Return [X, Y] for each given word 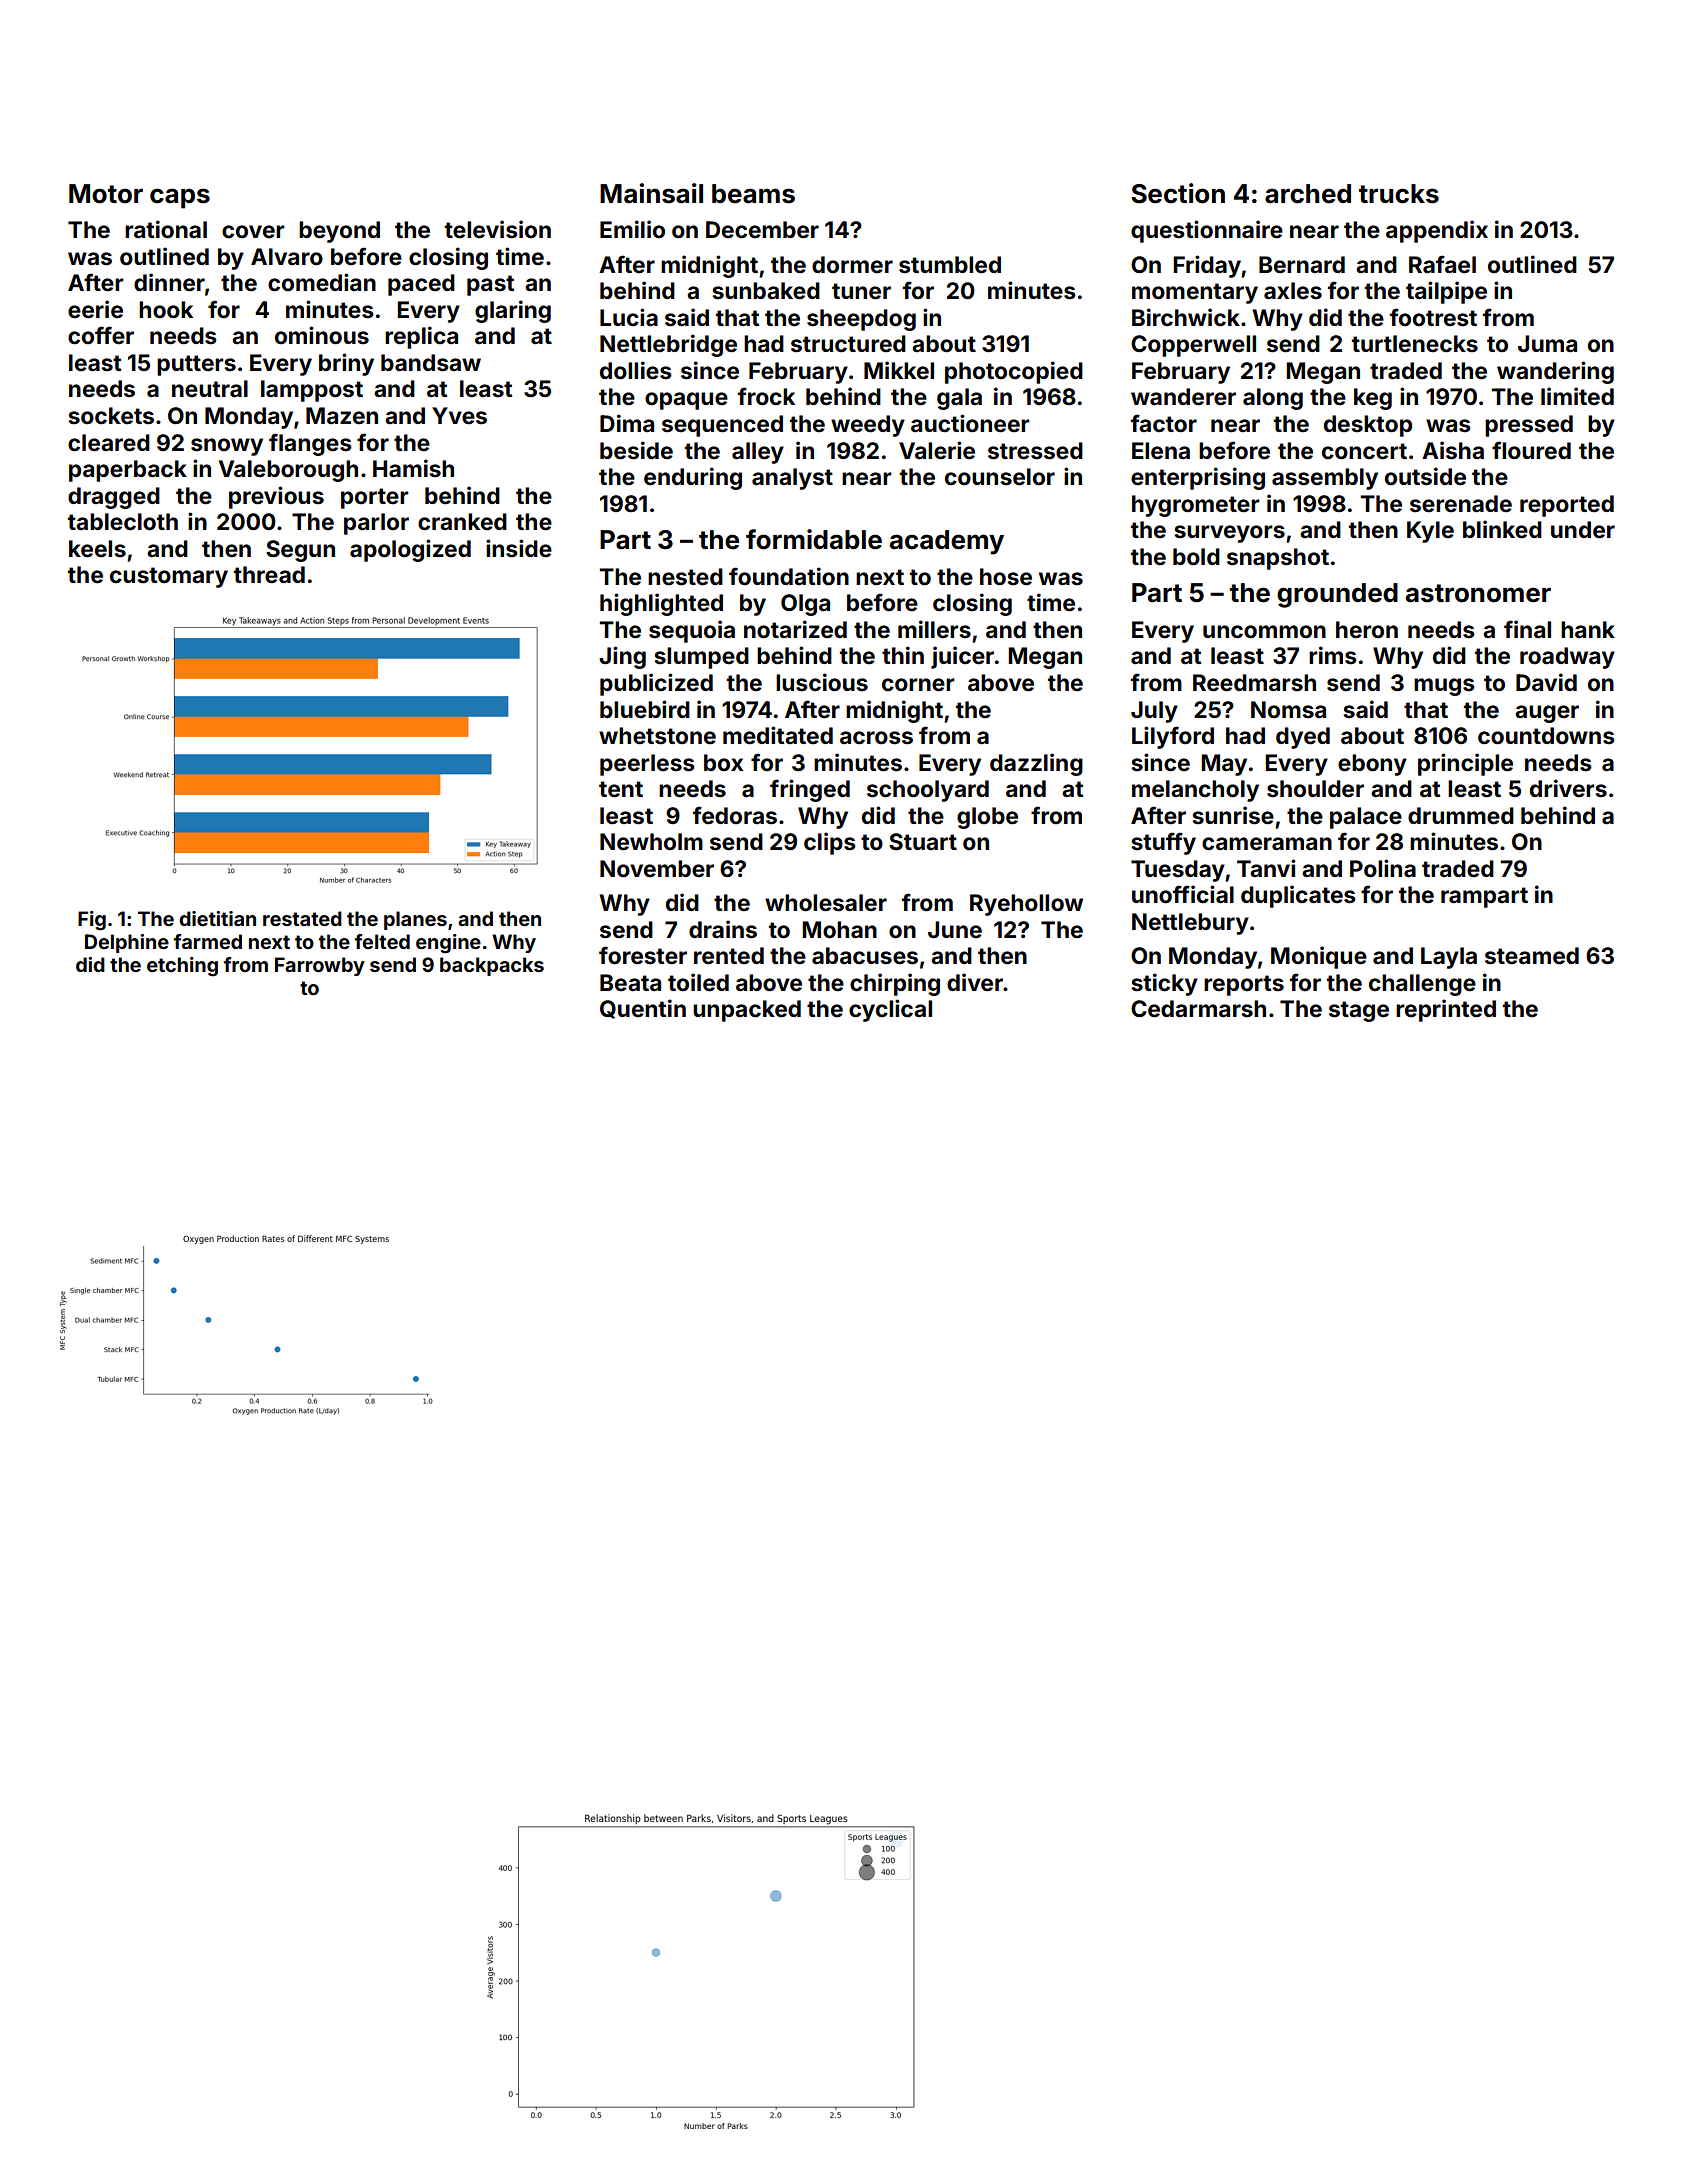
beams [753, 194]
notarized [795, 629]
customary [169, 577]
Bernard [1302, 265]
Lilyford [1173, 737]
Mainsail [651, 193]
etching [182, 967]
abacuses [865, 956]
